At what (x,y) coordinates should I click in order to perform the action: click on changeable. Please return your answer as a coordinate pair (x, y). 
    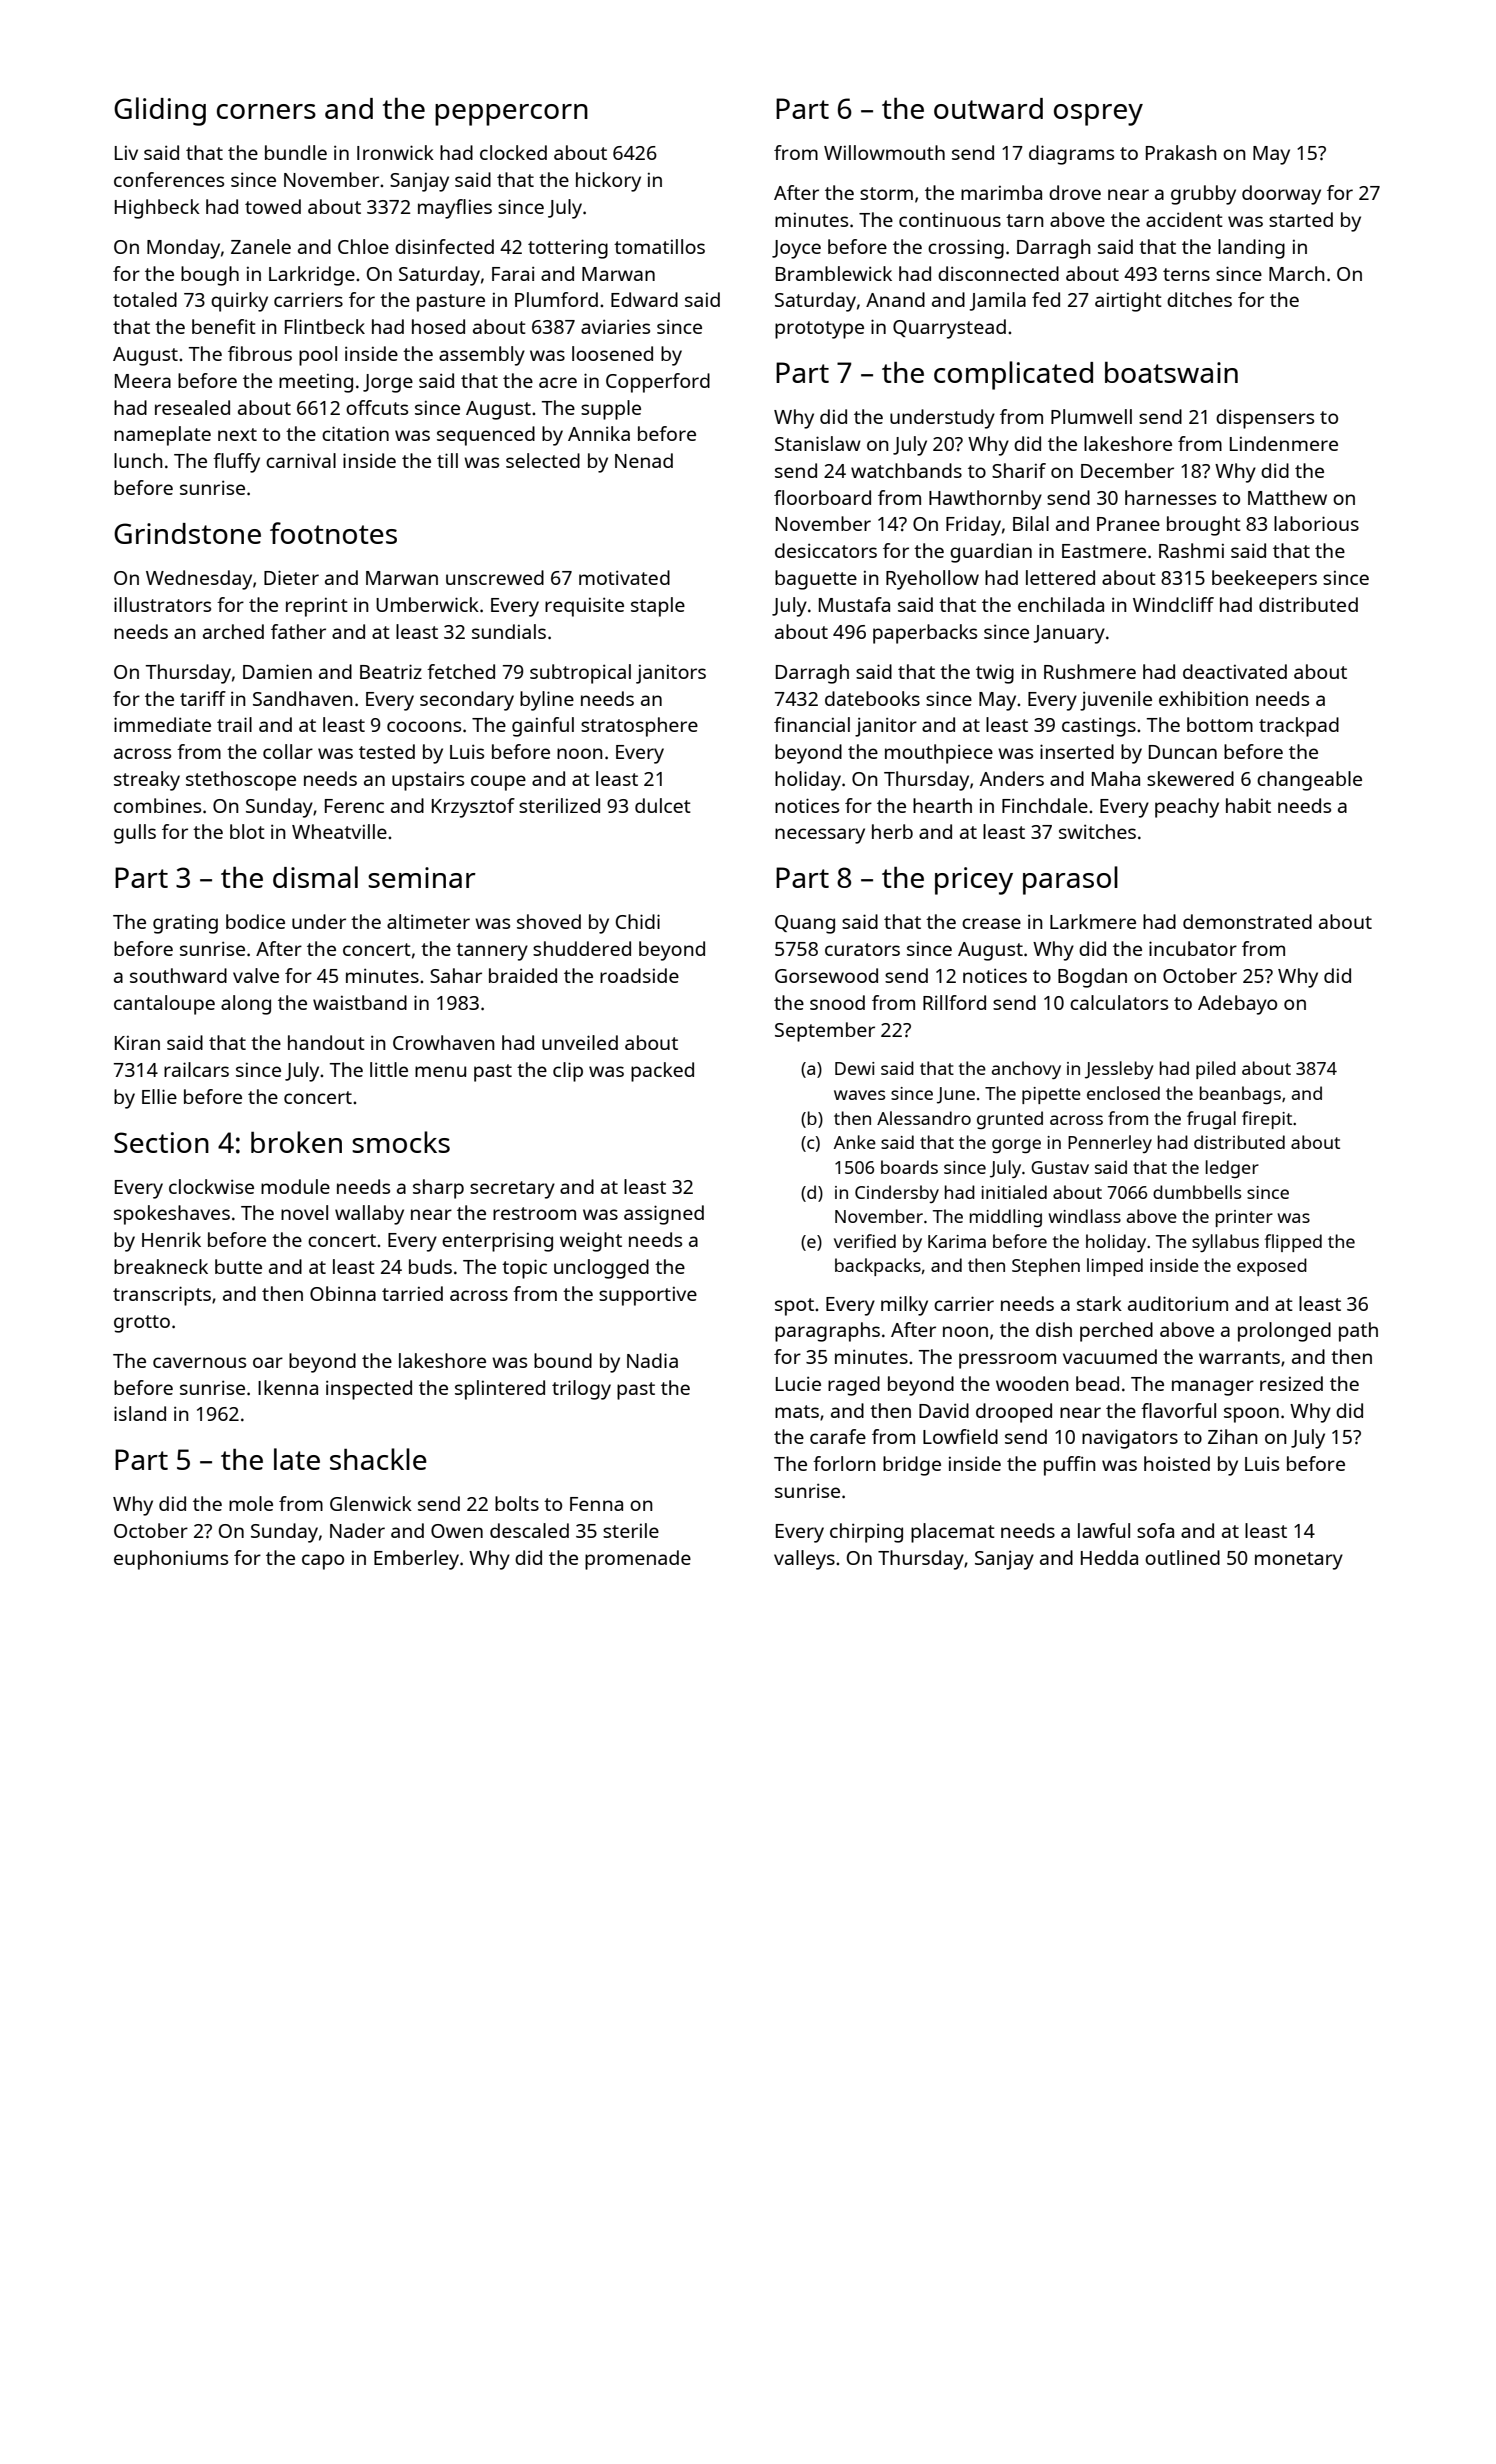
    Looking at the image, I should click on (1309, 781).
